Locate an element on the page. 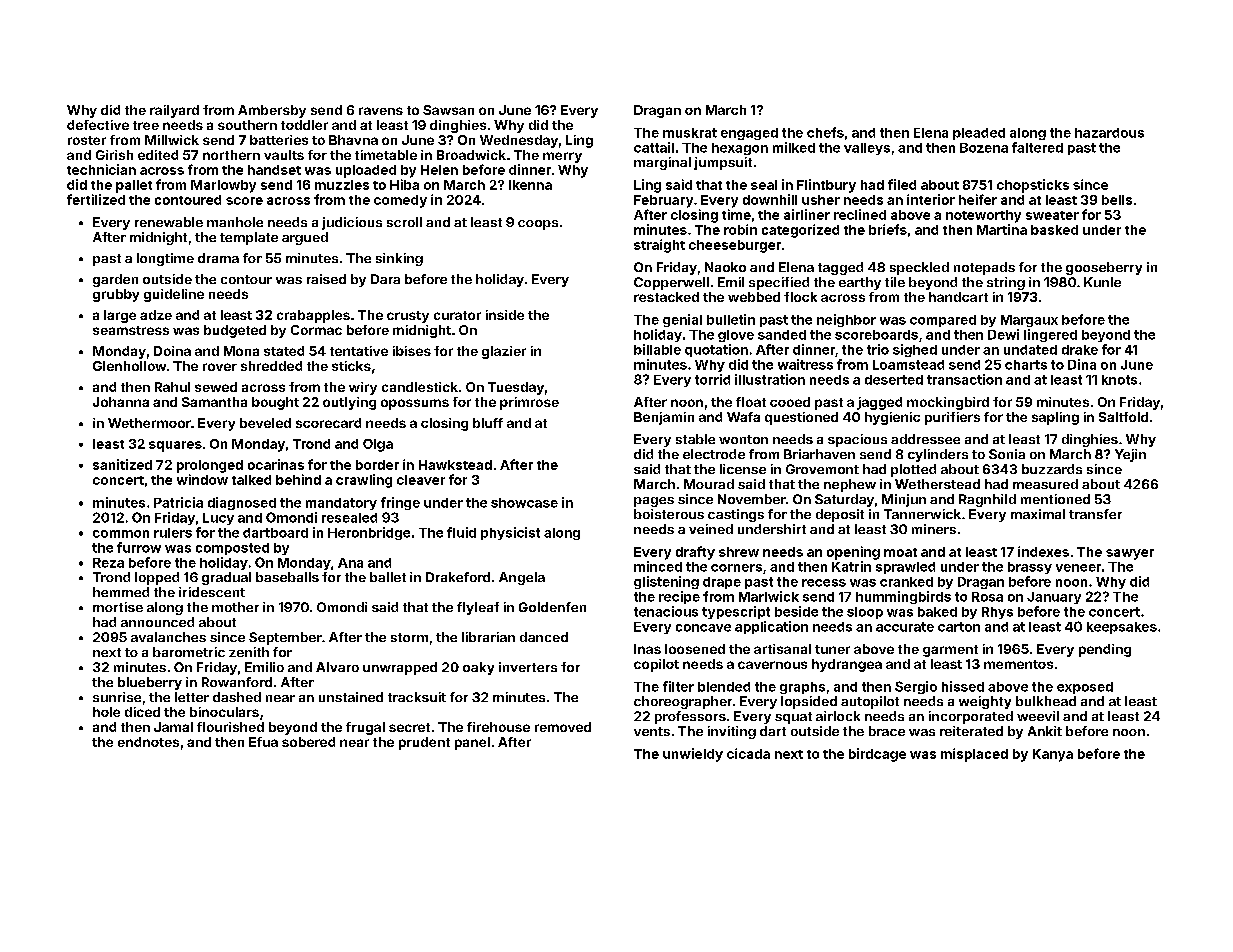 The image size is (1233, 952). Ambersby is located at coordinates (272, 111).
